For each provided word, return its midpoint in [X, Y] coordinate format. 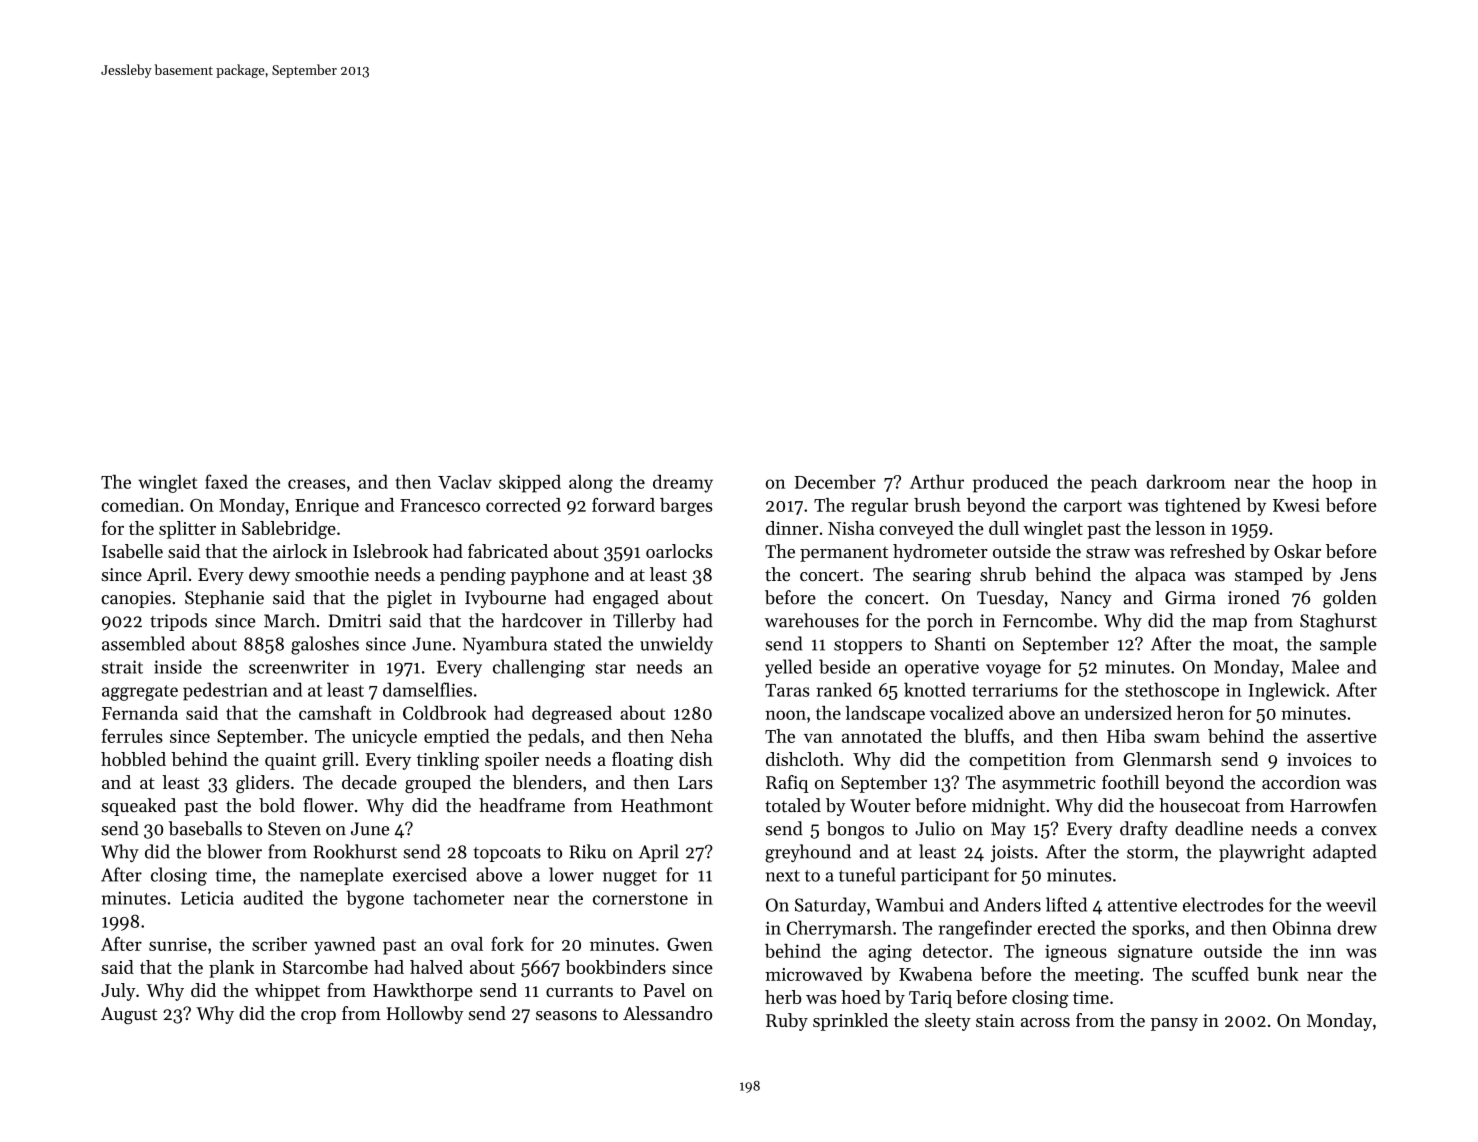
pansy [1174, 1024]
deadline [1209, 828]
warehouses [812, 620]
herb [783, 997]
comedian [140, 505]
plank [231, 969]
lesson [1180, 528]
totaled [793, 805]
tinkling [448, 761]
